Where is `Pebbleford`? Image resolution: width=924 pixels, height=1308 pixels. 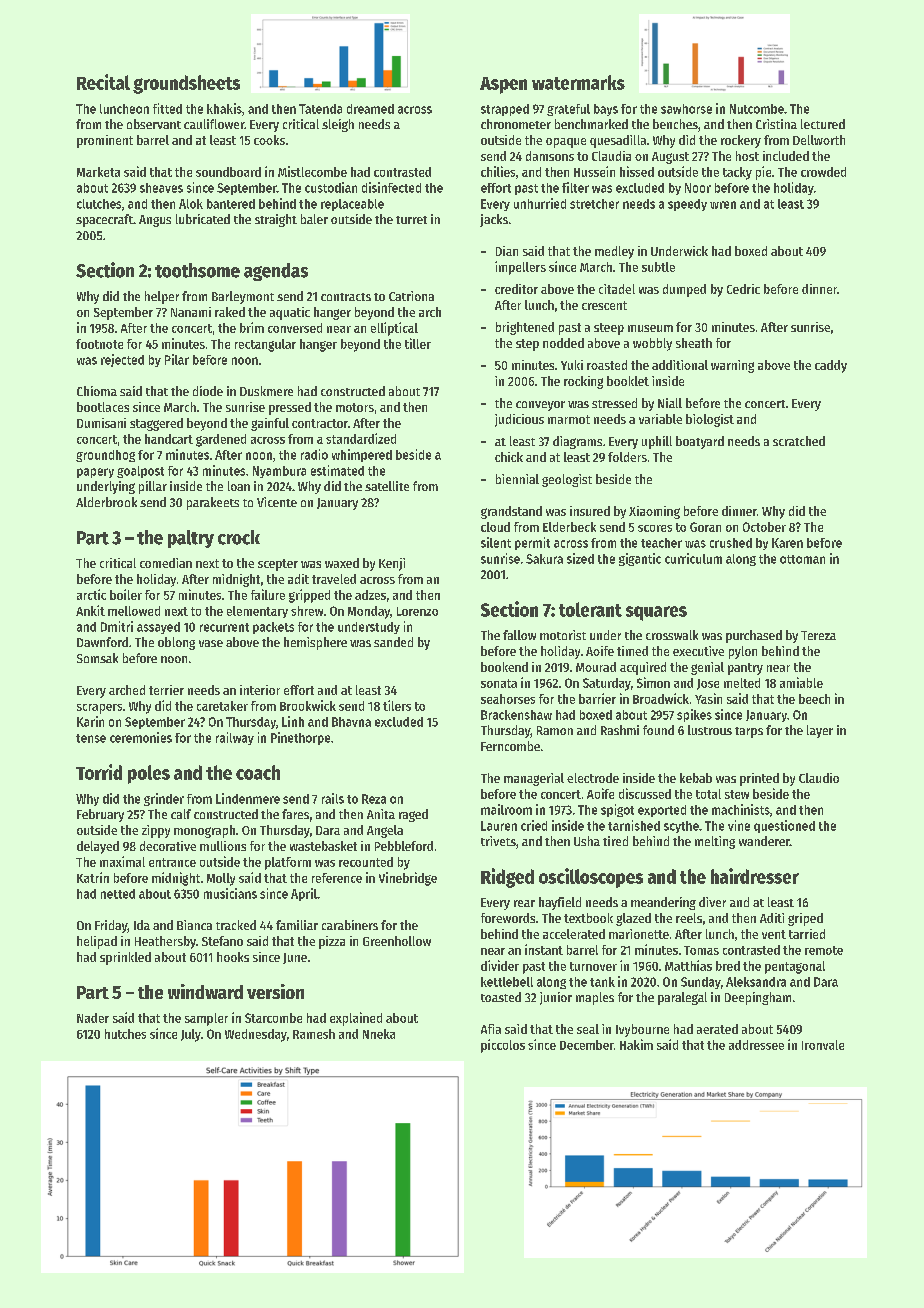
Pebbleford is located at coordinates (404, 846).
